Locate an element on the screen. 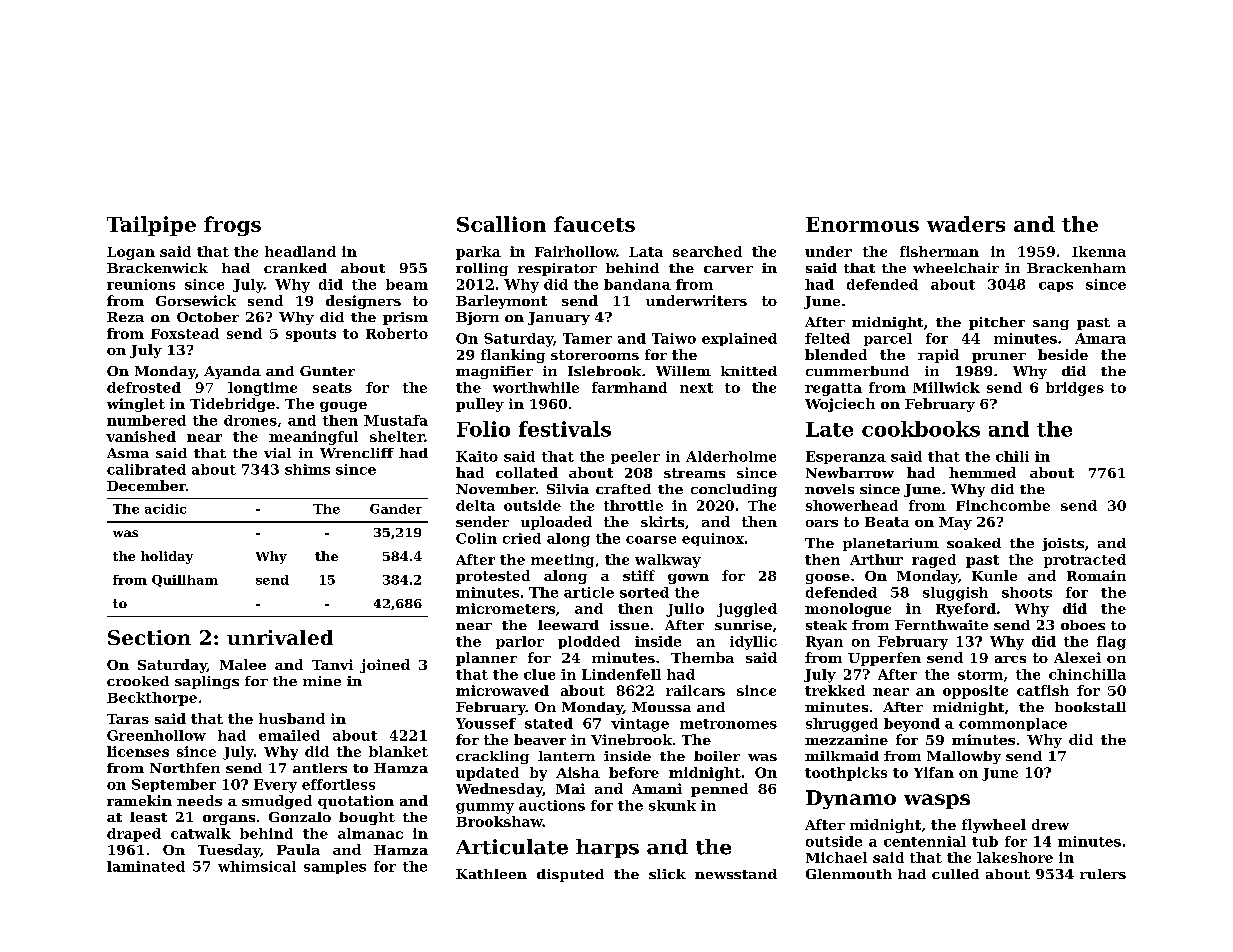 This screenshot has height=952, width=1233. September is located at coordinates (174, 785).
